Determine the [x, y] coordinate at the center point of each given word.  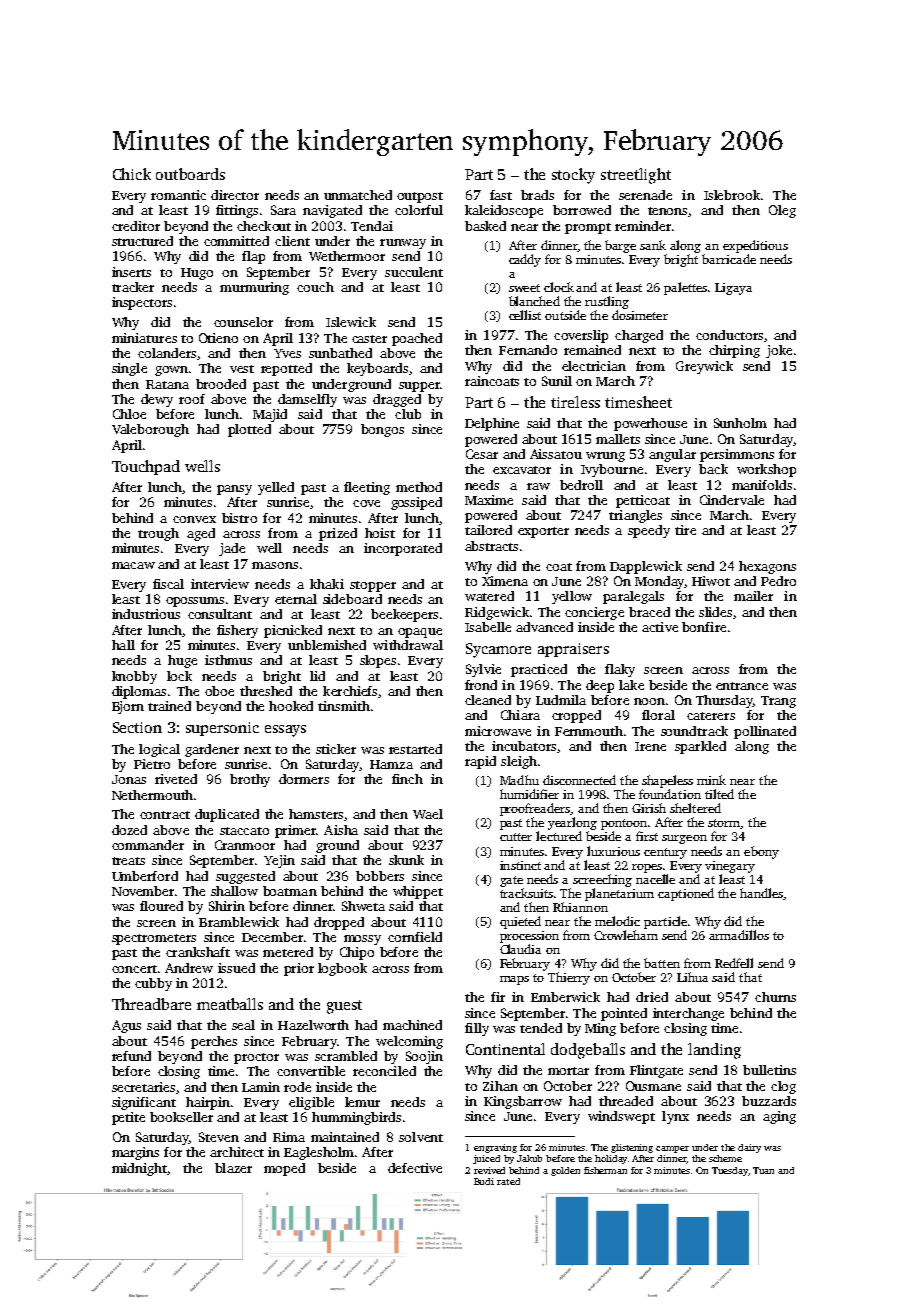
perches [214, 1042]
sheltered [695, 808]
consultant [220, 614]
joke [779, 351]
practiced [539, 670]
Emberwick [565, 997]
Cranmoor [245, 845]
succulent [414, 272]
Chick [132, 174]
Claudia [520, 949]
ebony [761, 852]
